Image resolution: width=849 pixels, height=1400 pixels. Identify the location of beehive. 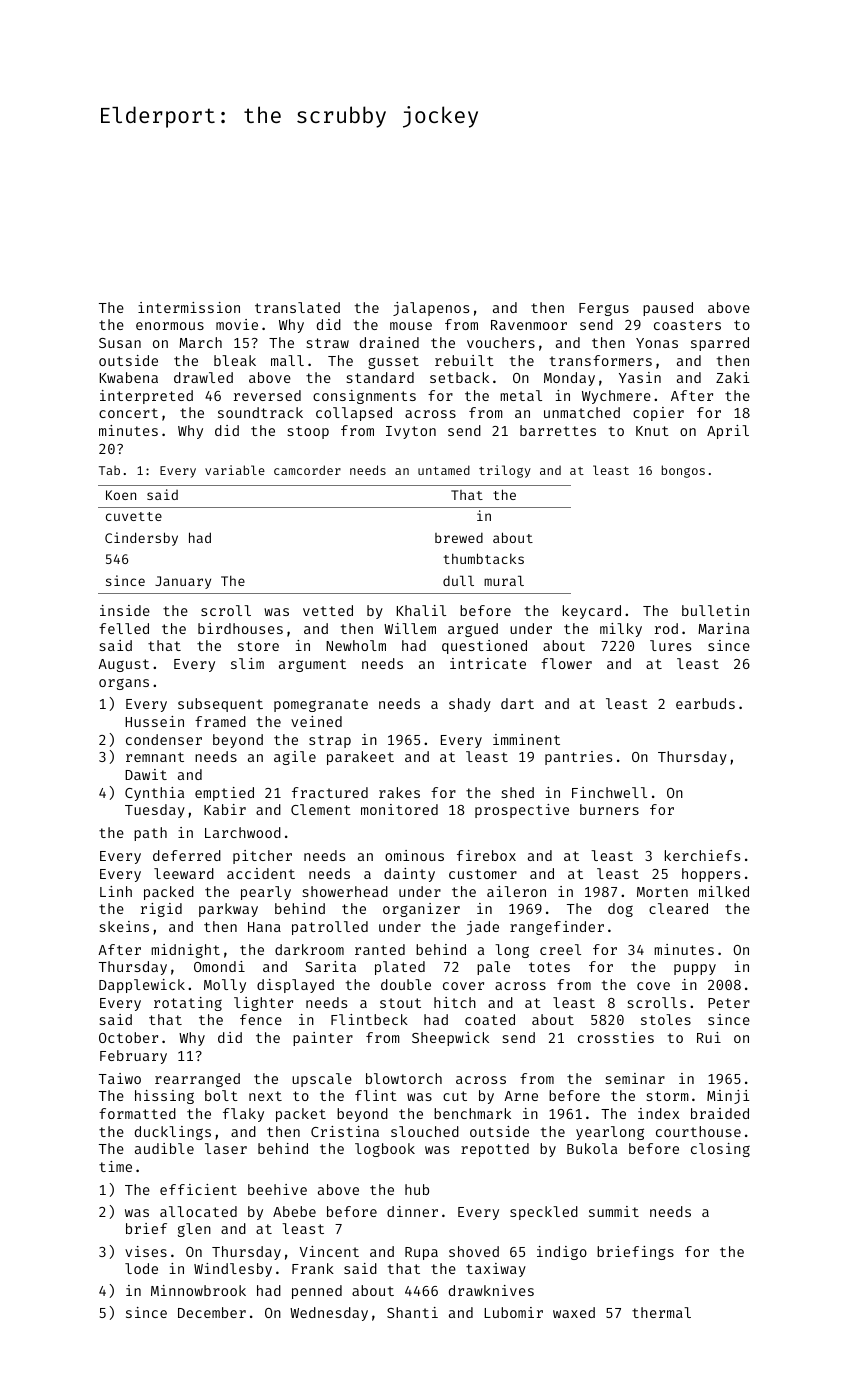
(277, 1189).
